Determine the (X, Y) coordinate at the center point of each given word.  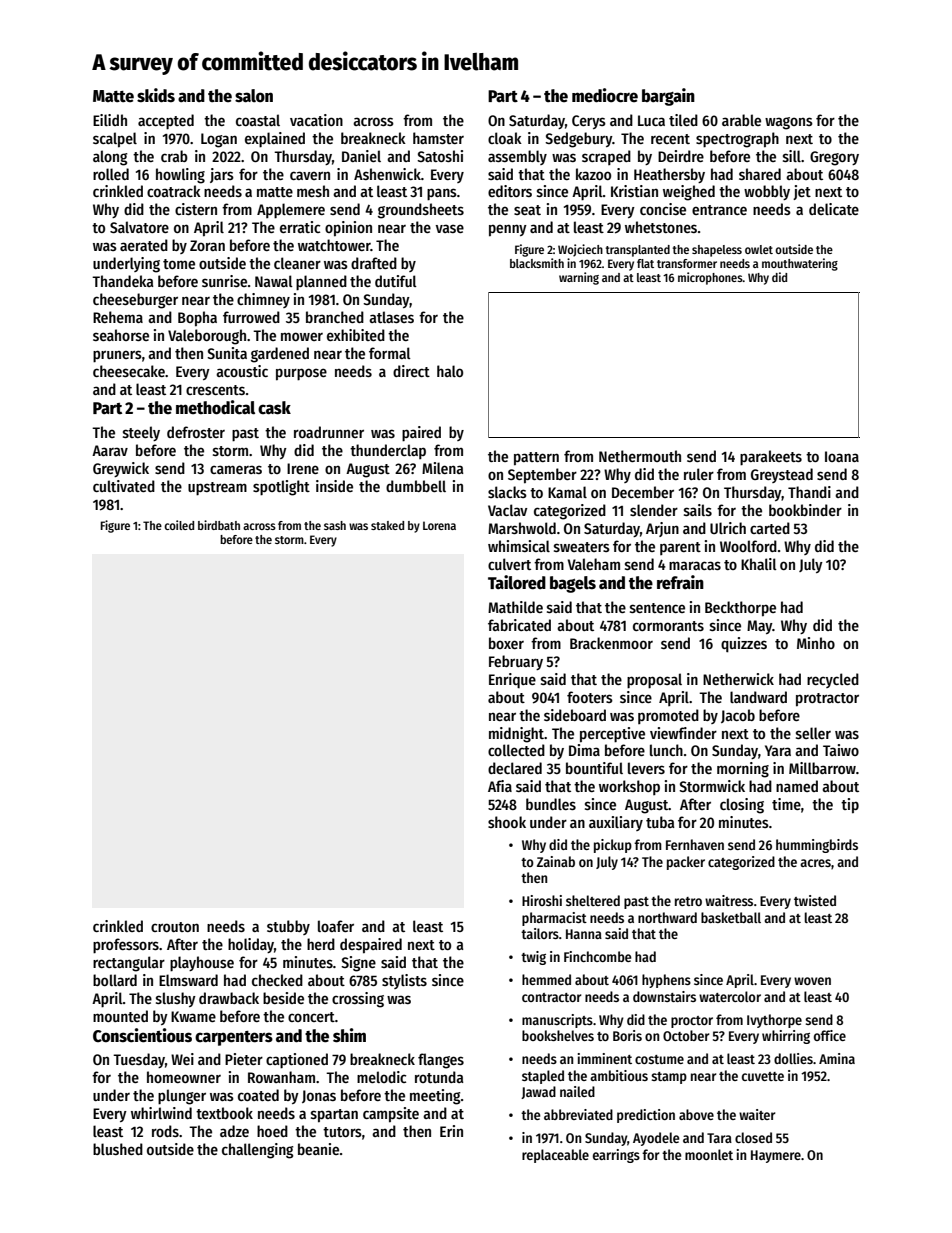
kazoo (593, 174)
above (696, 1114)
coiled (179, 525)
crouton (175, 927)
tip (850, 806)
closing (742, 806)
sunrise (224, 281)
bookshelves (558, 1035)
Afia (500, 786)
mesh (313, 191)
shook (507, 822)
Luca (651, 120)
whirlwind (161, 1113)
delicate (834, 209)
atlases (391, 317)
